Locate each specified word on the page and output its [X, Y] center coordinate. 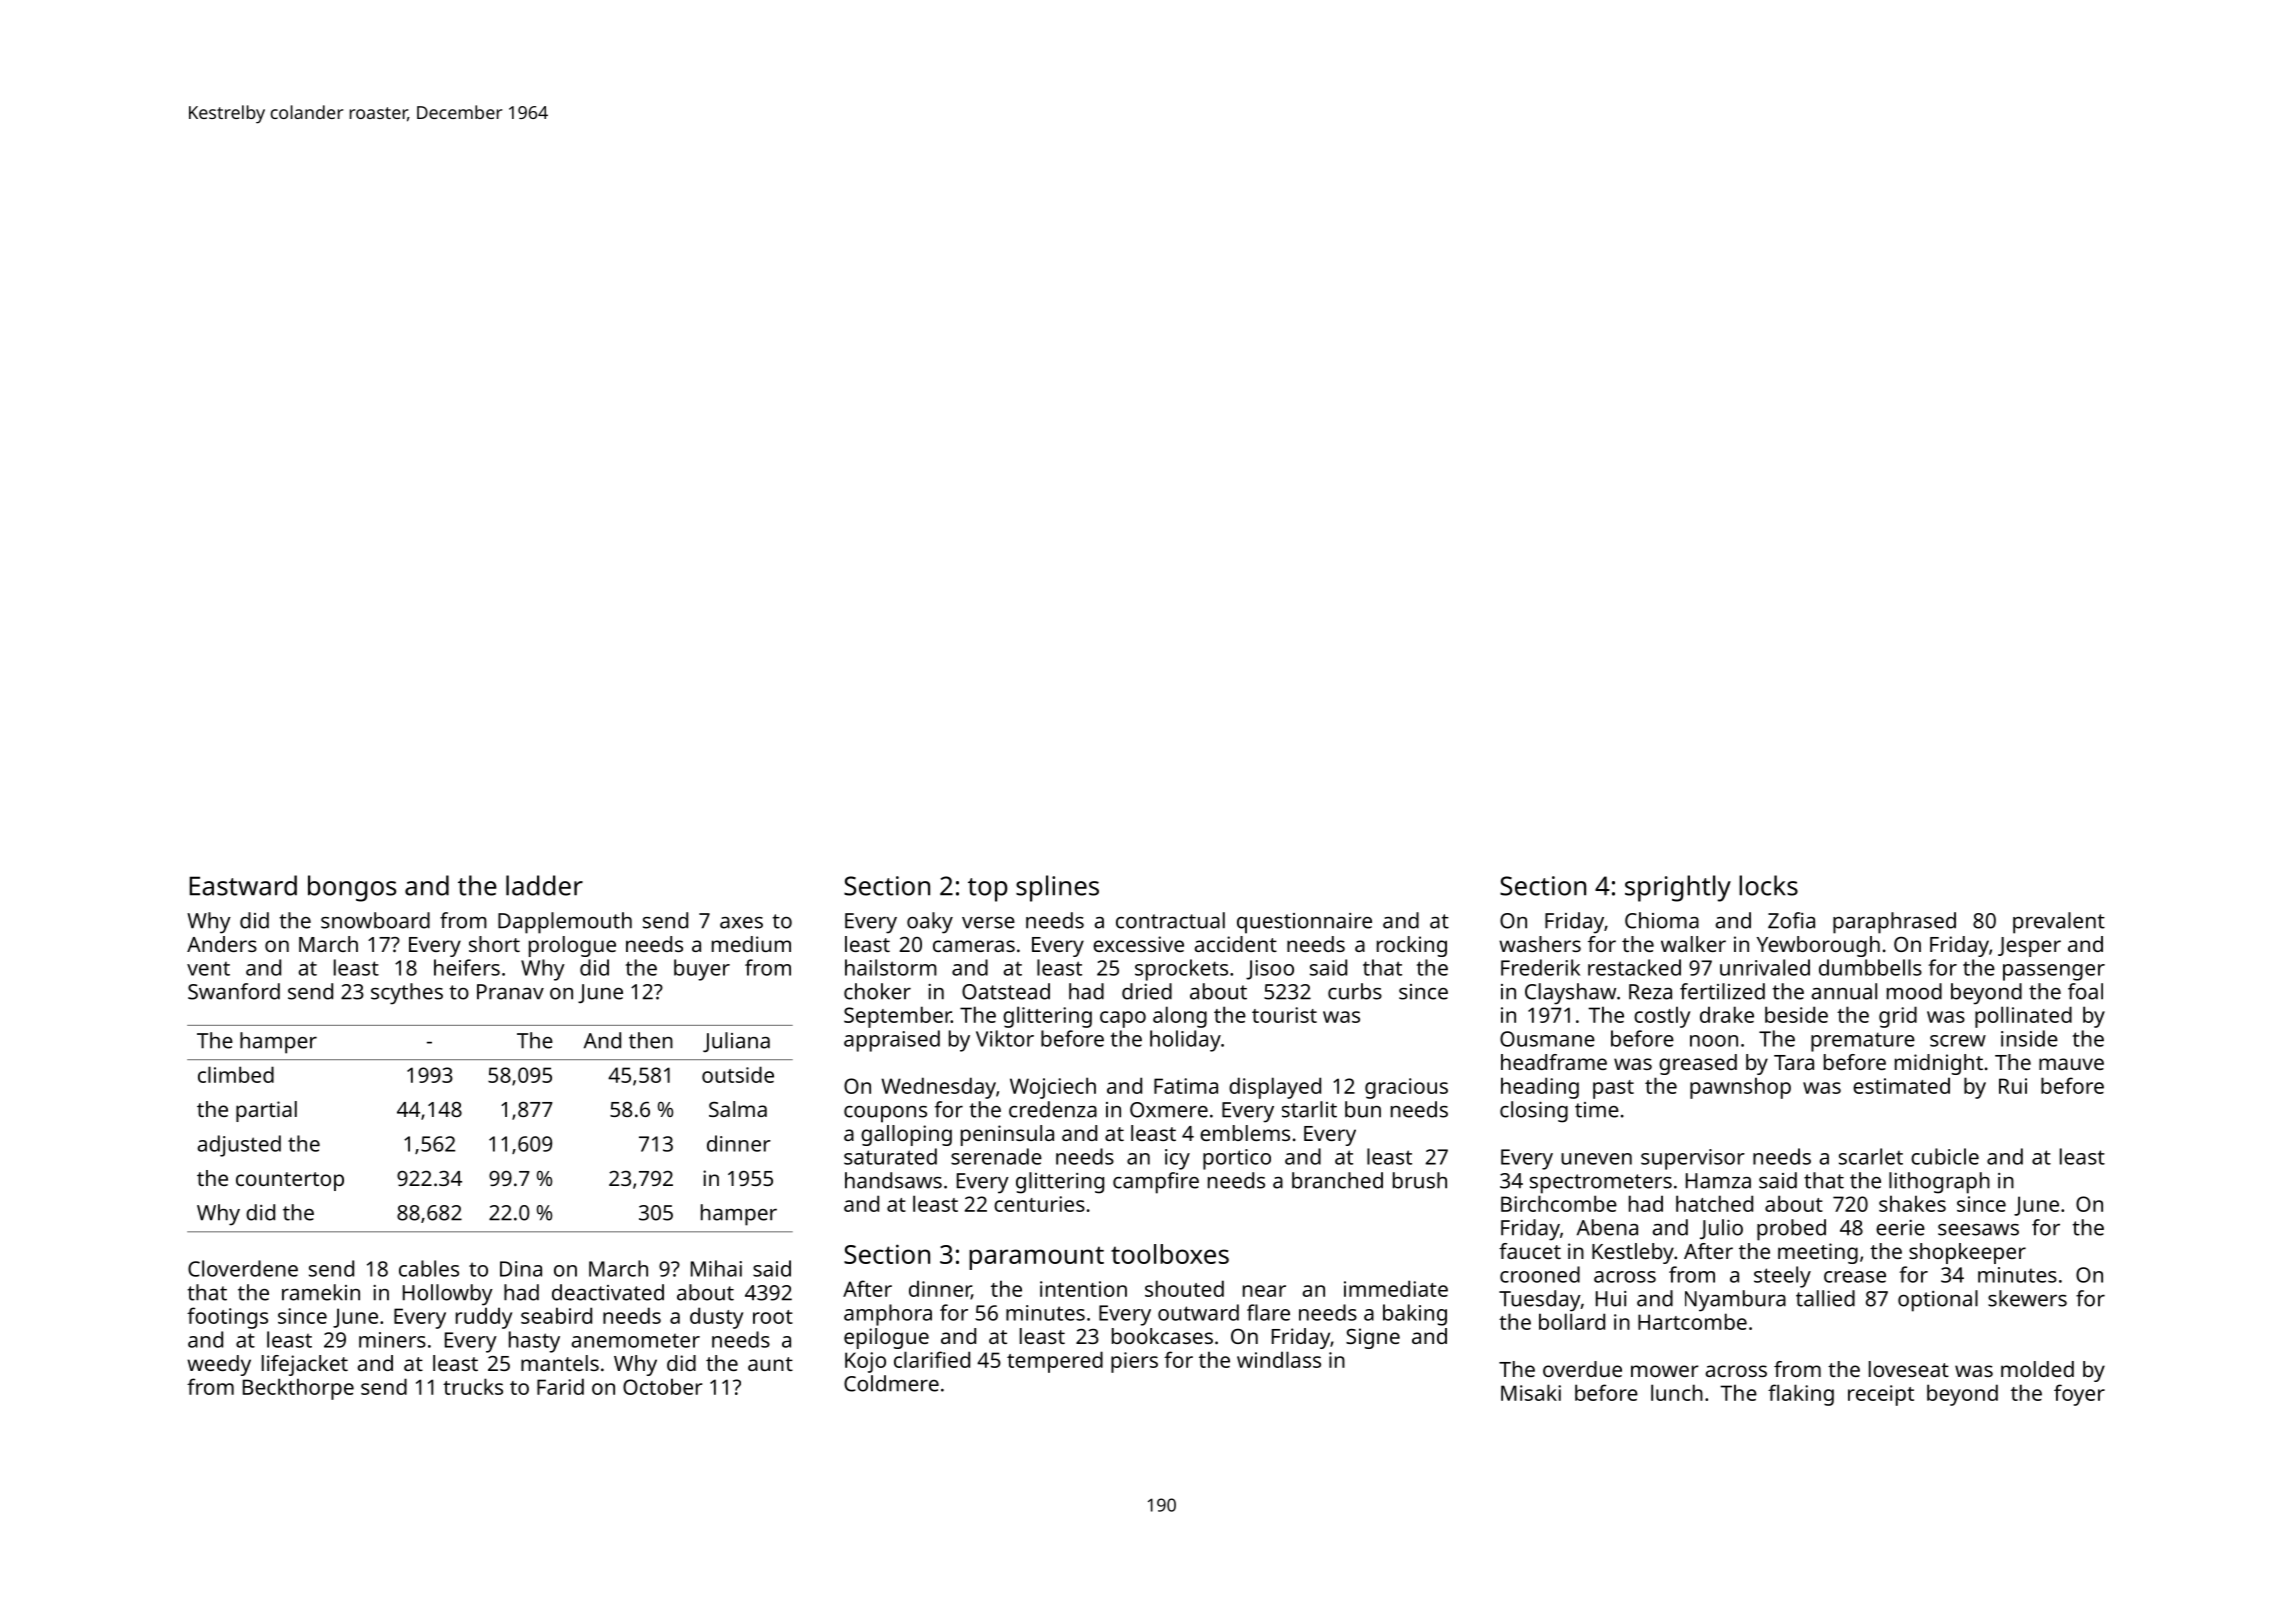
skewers [2027, 1298]
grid [1898, 1017]
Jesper [2029, 947]
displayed [1275, 1088]
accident [1236, 944]
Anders [222, 944]
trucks [473, 1386]
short [494, 944]
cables [429, 1268]
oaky [930, 923]
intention [1083, 1289]
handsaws [893, 1180]
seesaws [1978, 1230]
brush [1420, 1180]
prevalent [2059, 923]
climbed [236, 1074]
